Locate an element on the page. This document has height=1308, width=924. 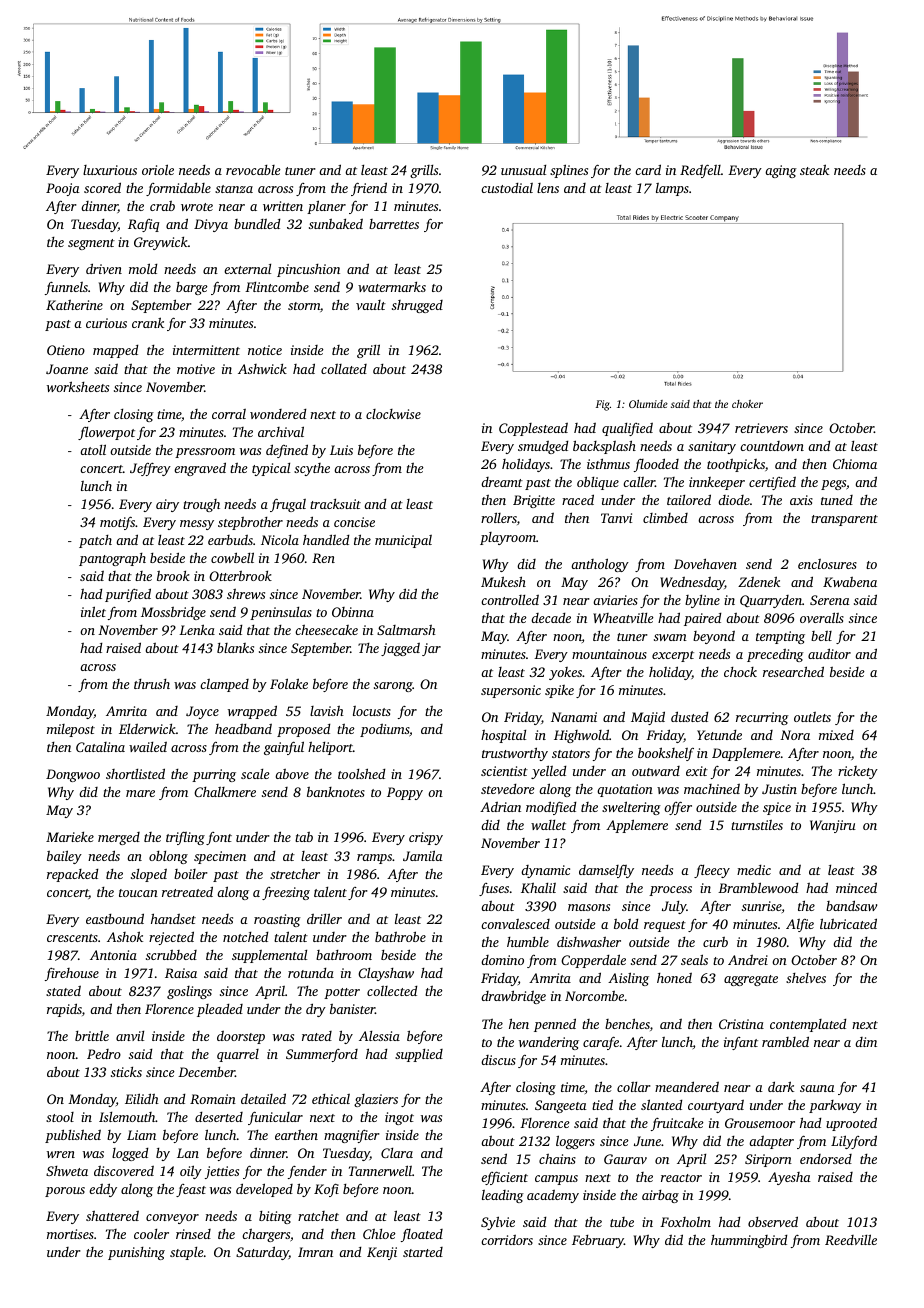
developed is located at coordinates (264, 1190).
